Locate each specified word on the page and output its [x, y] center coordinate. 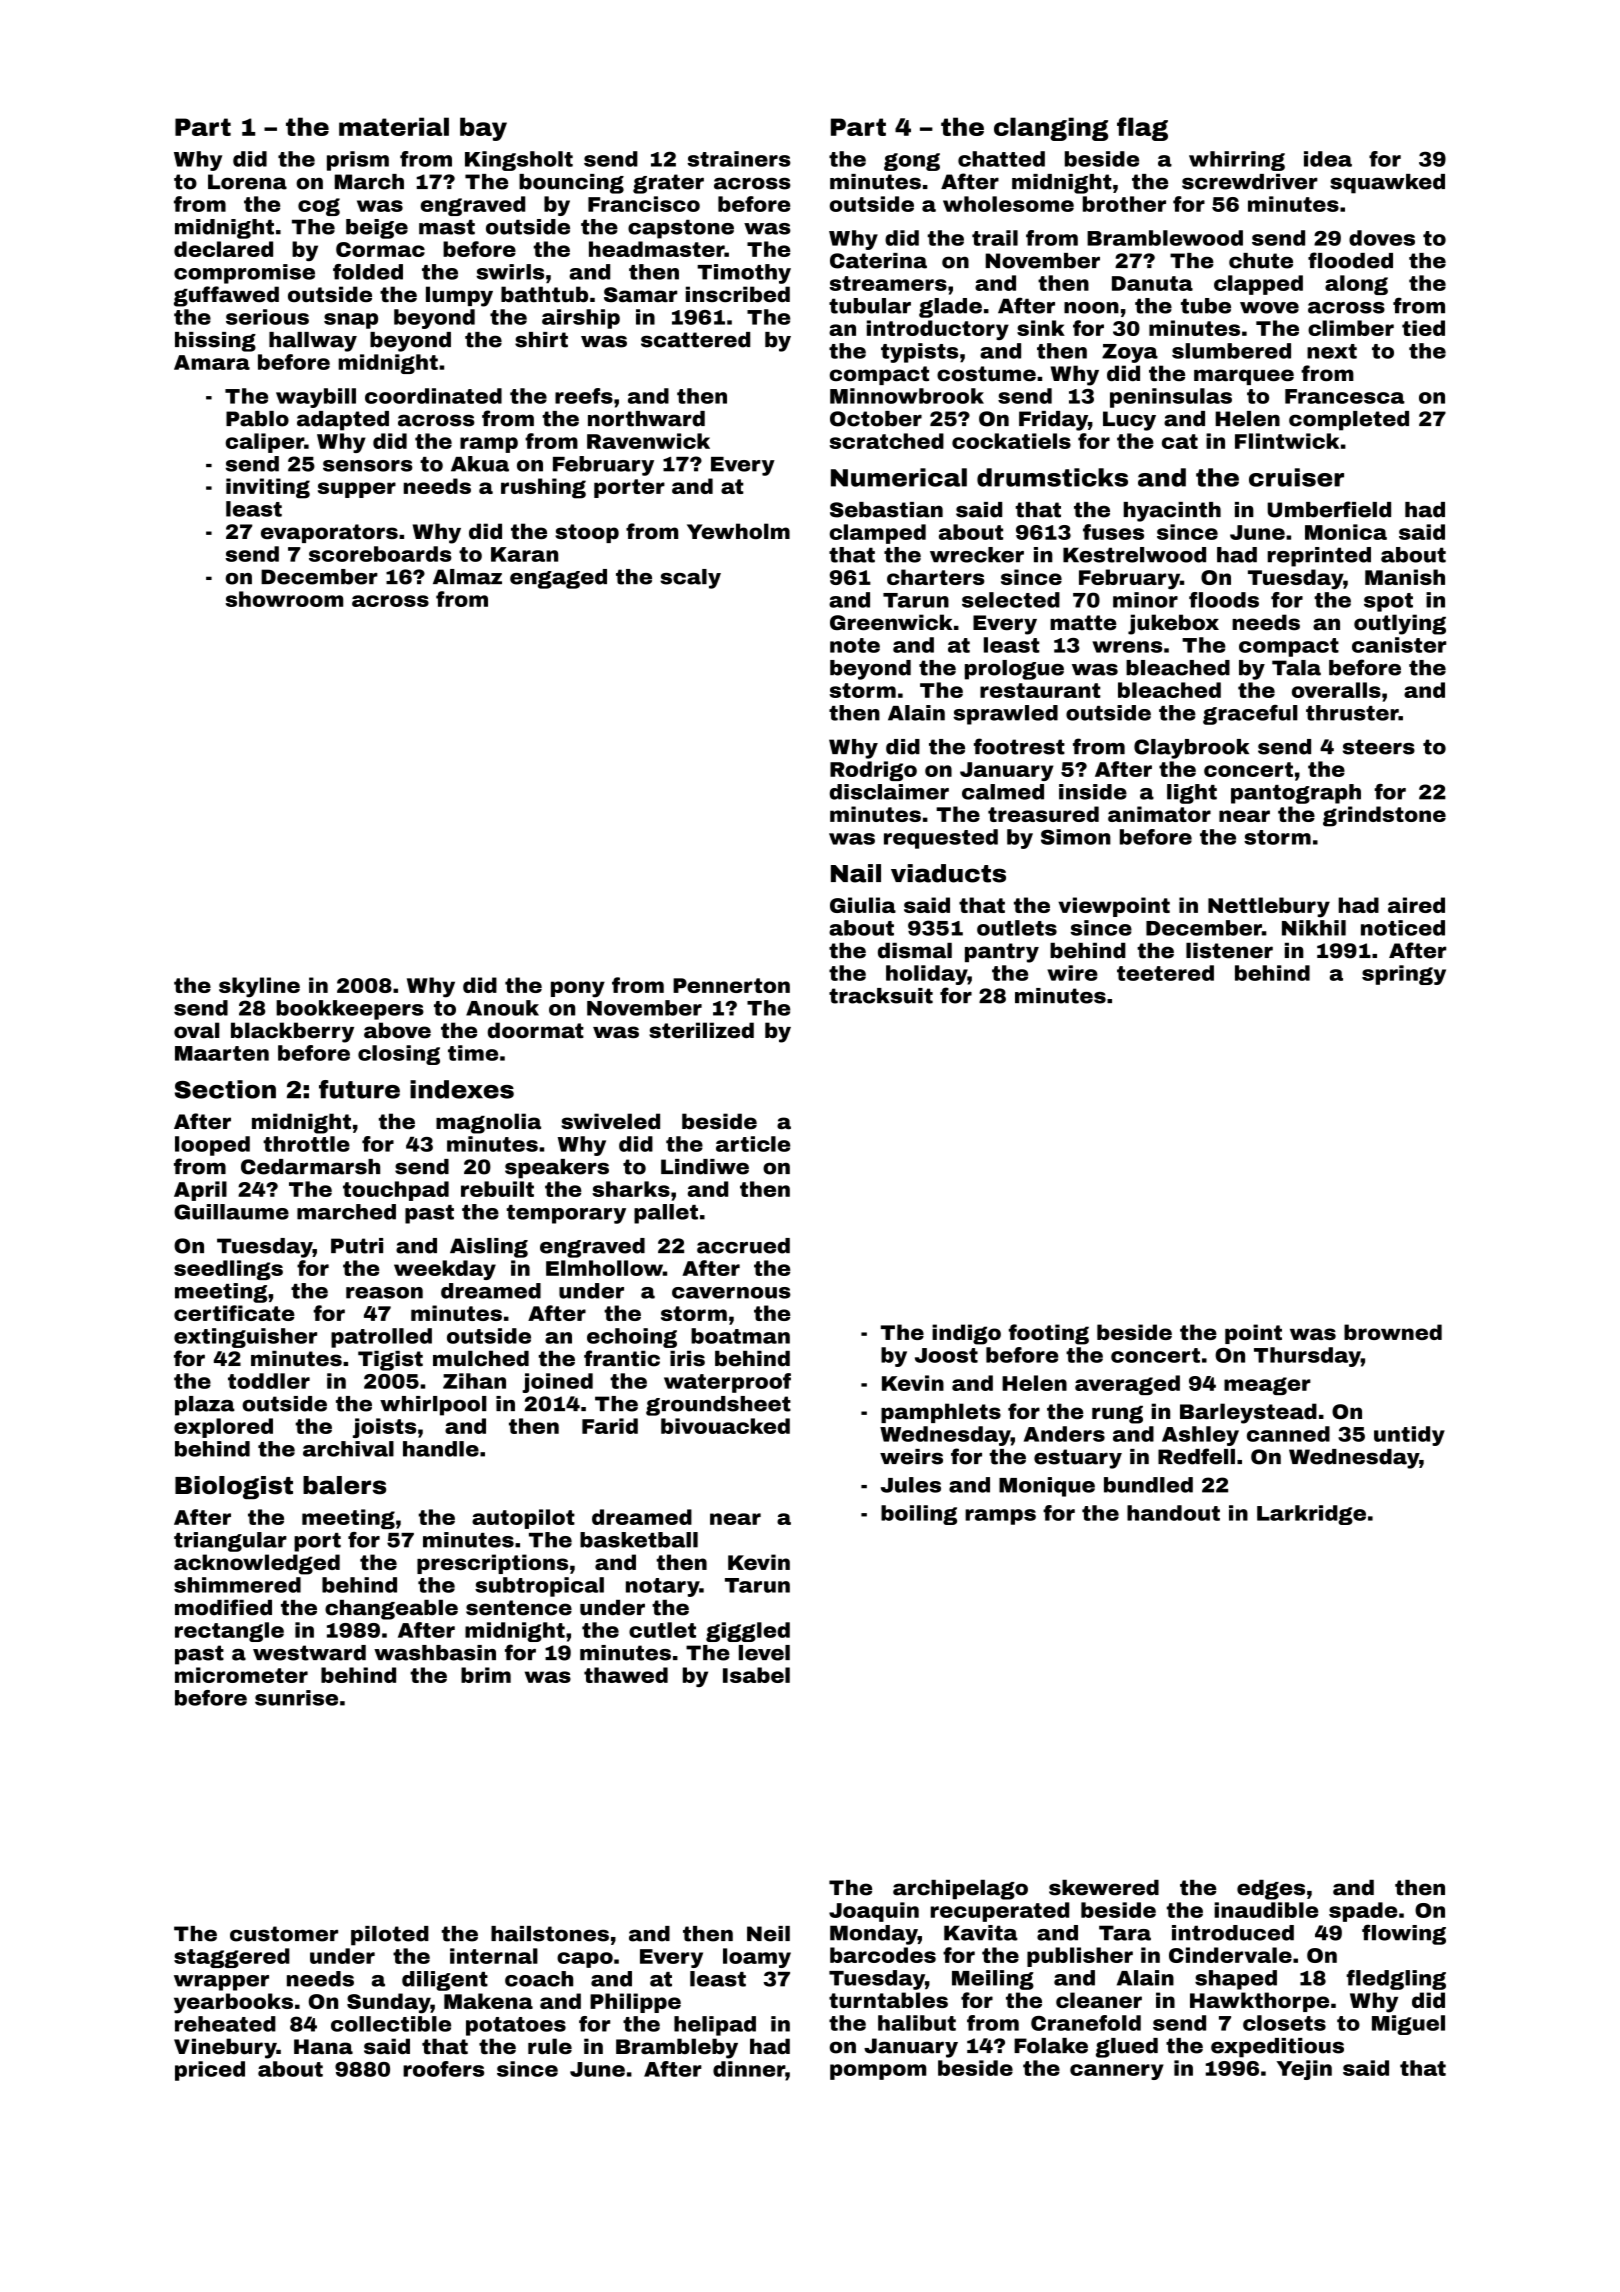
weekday [445, 1270]
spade [1363, 1912]
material [394, 126]
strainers [739, 159]
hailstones [550, 1934]
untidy [1409, 1436]
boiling [919, 1515]
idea [1328, 159]
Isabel [756, 1675]
